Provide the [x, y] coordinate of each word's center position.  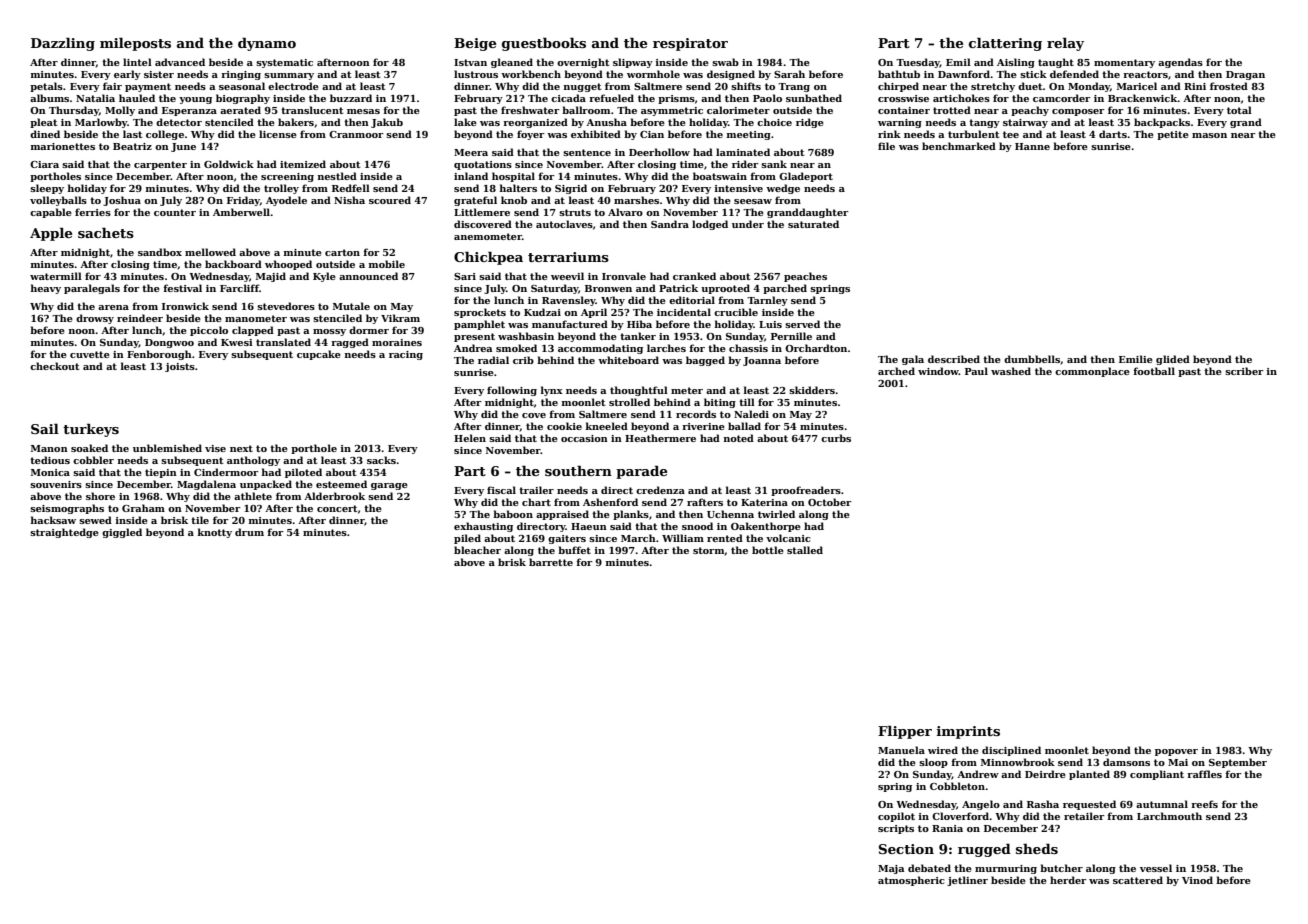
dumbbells [1032, 359]
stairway [1025, 123]
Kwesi [237, 342]
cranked [694, 276]
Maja [891, 869]
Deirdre [1045, 774]
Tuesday [918, 63]
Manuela [901, 750]
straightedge [64, 533]
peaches [805, 277]
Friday [243, 201]
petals [46, 87]
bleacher [477, 550]
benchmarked [959, 146]
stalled [805, 550]
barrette [551, 562]
